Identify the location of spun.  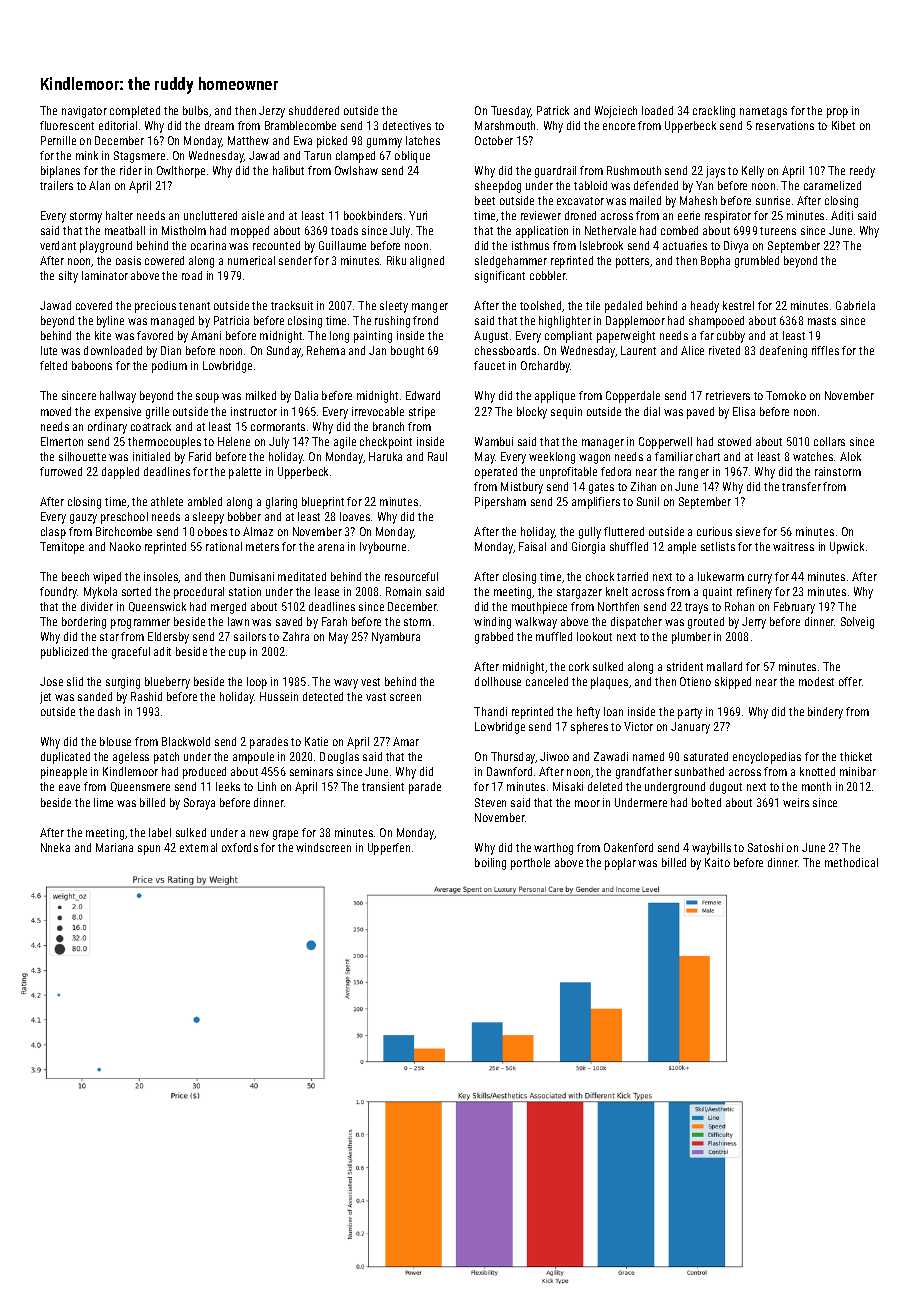
(149, 850).
